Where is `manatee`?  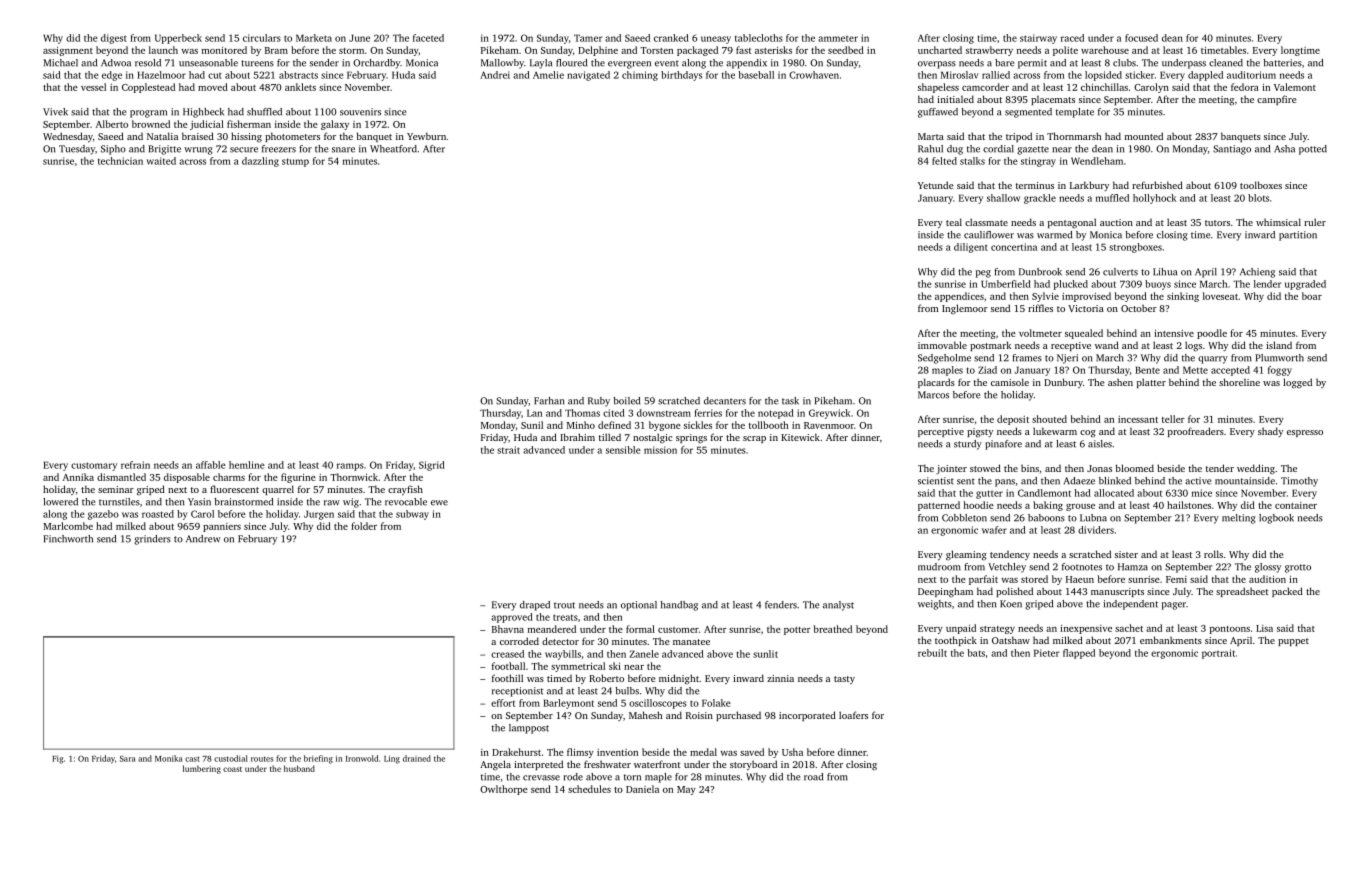
manatee is located at coordinates (691, 642).
